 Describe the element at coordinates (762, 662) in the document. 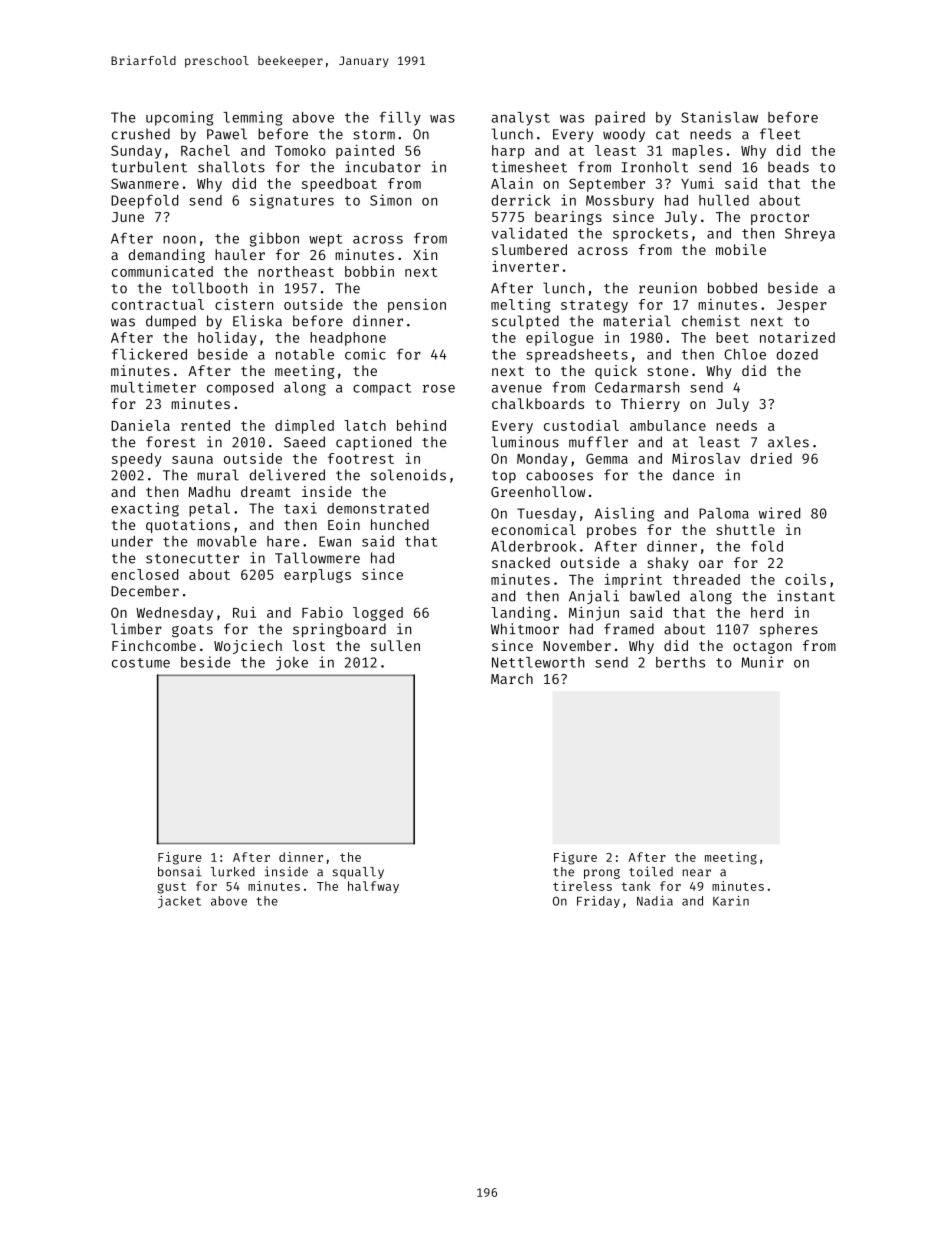

I see `Munir` at that location.
